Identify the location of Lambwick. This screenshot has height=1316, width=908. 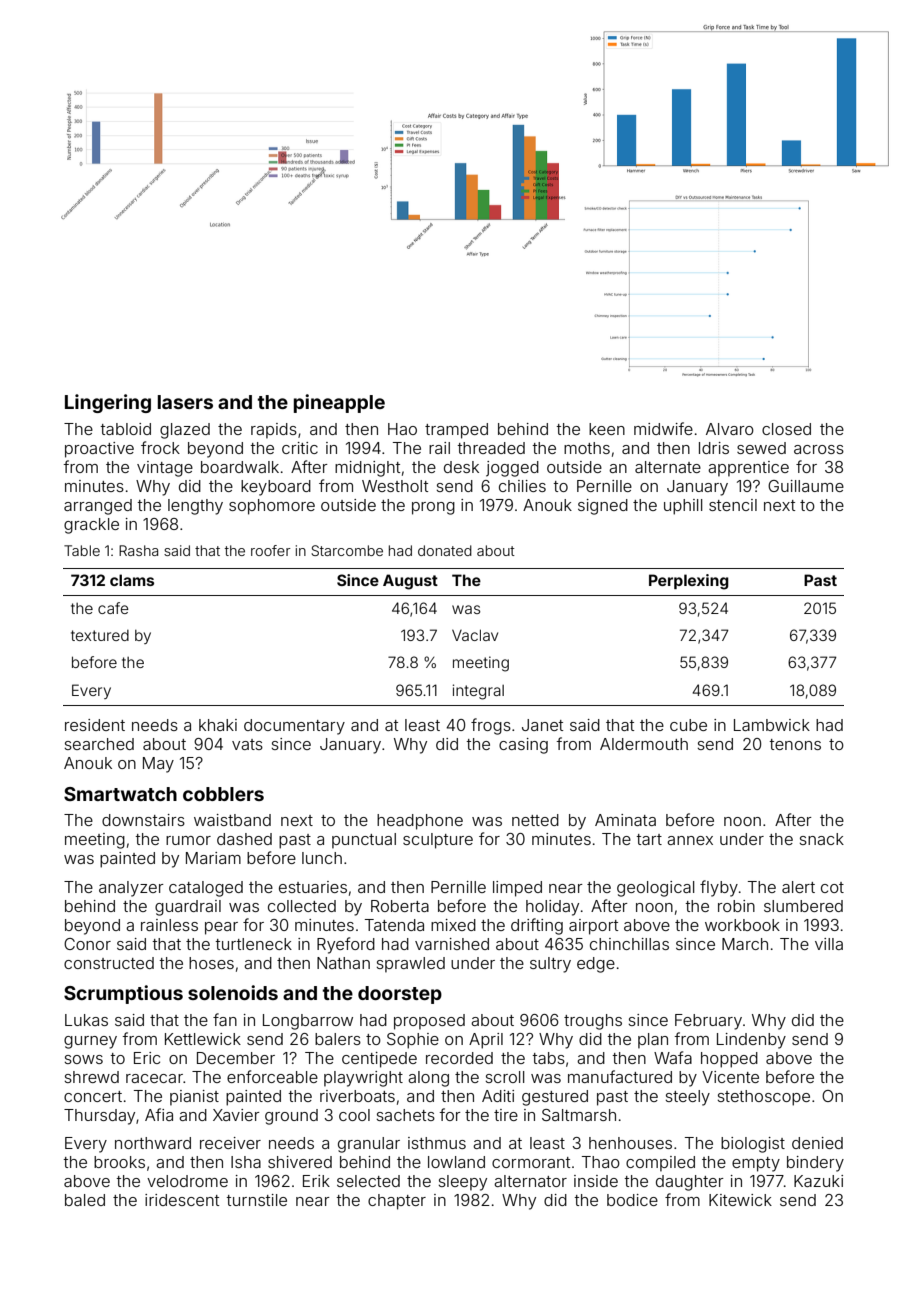
(772, 725).
